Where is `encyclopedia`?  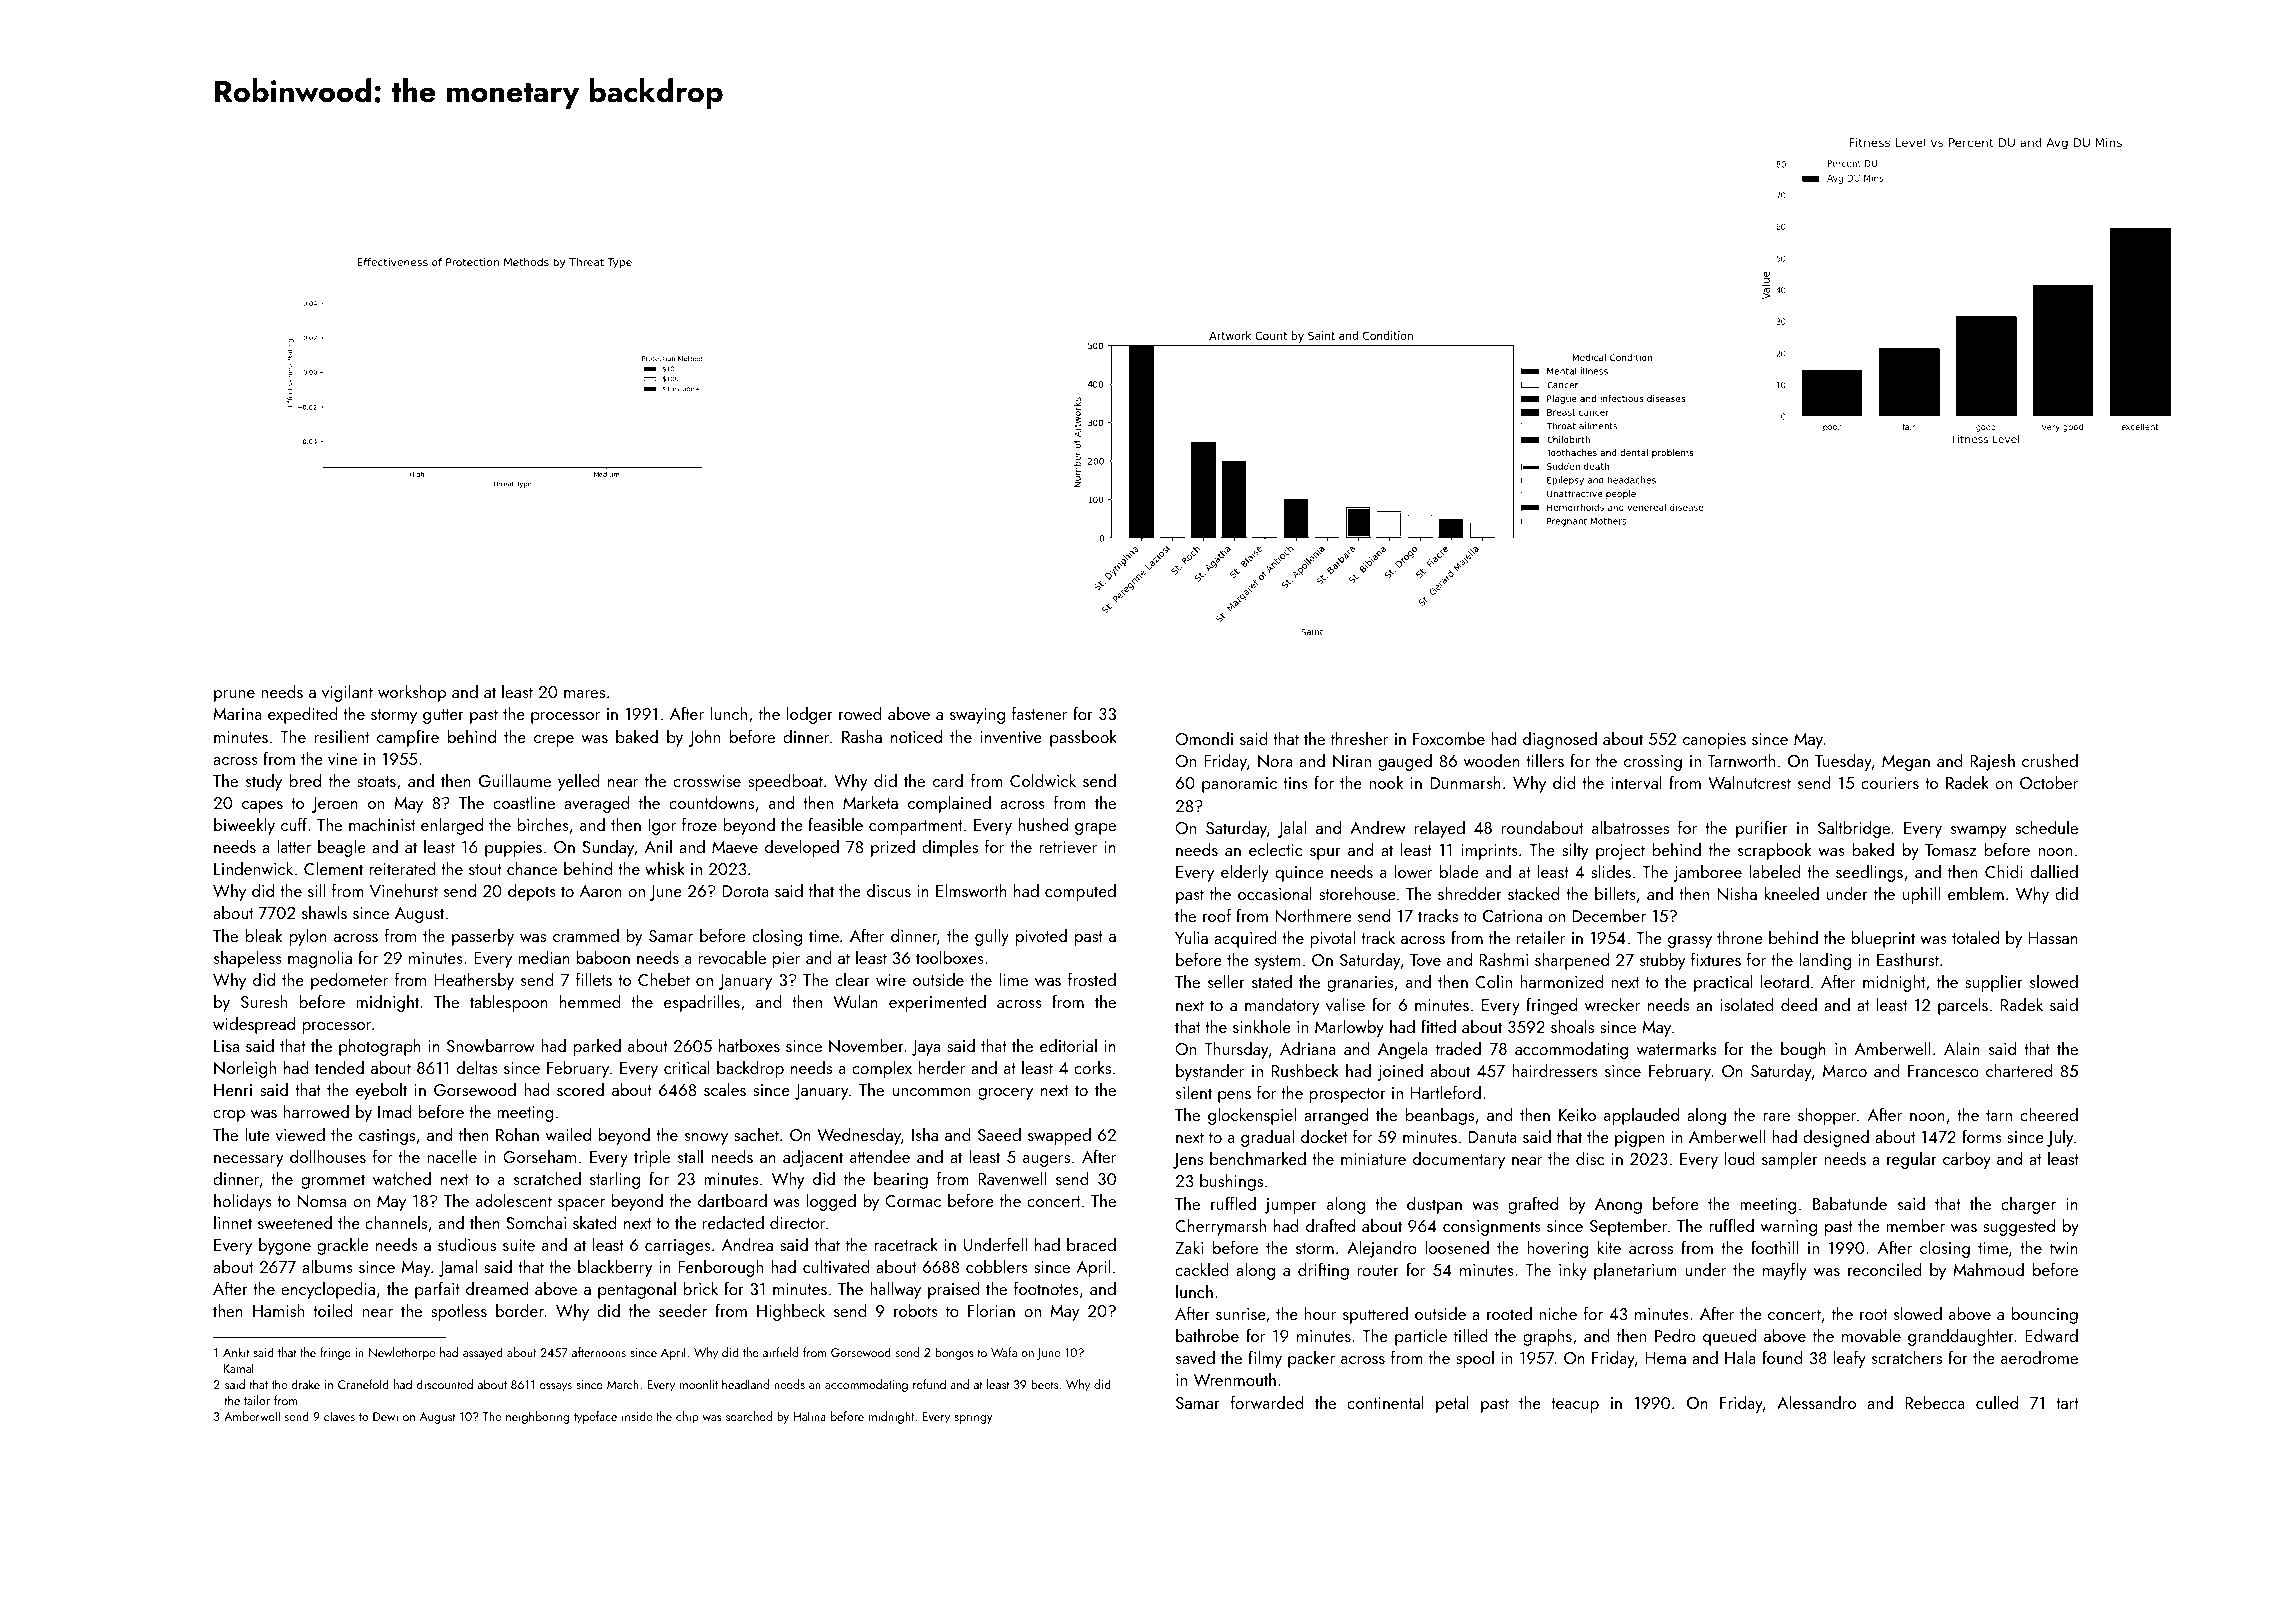
encyclopedia is located at coordinates (328, 1290).
